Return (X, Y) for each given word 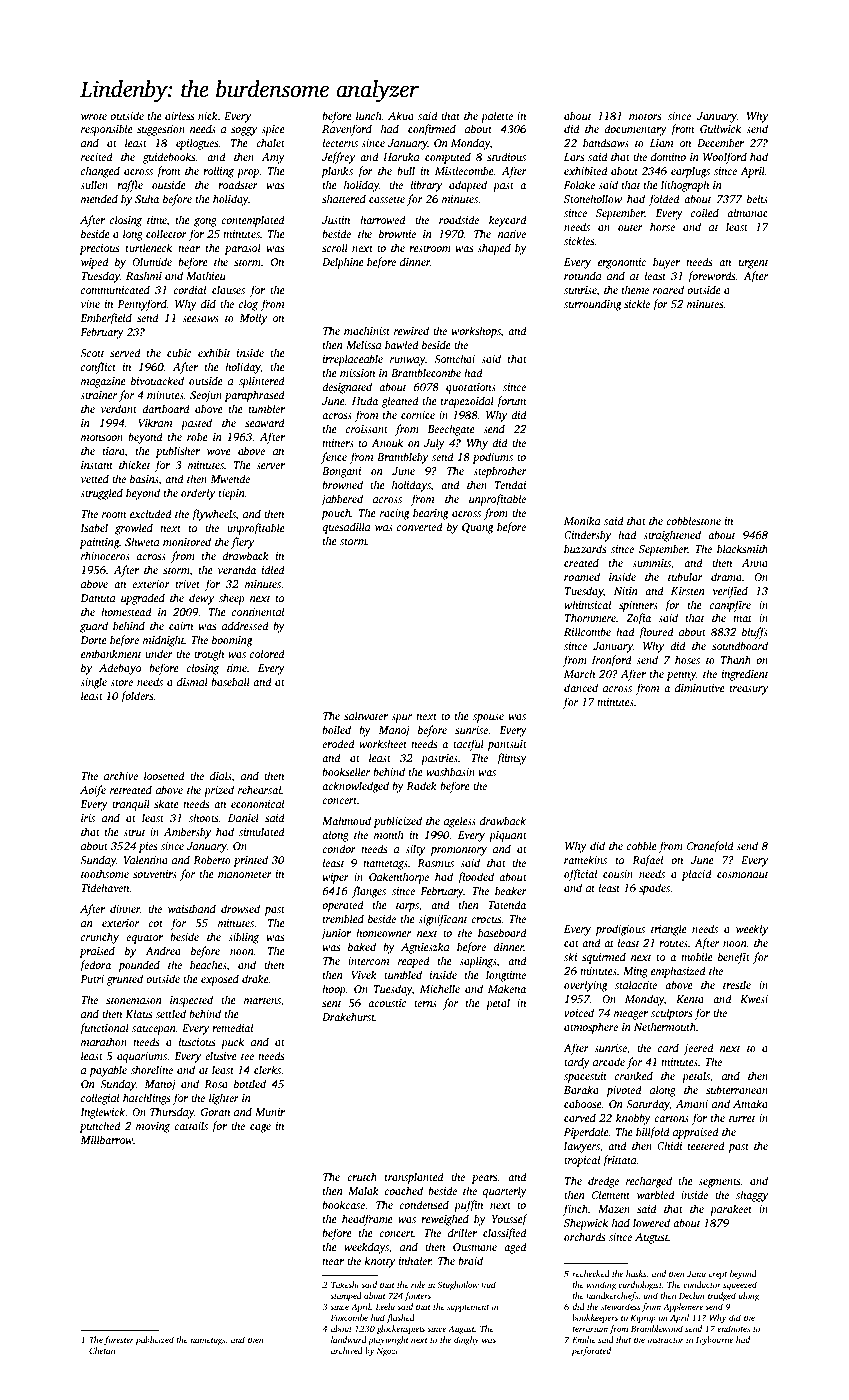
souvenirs (155, 874)
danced (581, 687)
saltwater (366, 715)
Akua (401, 115)
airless (179, 115)
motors (645, 116)
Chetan (102, 1350)
